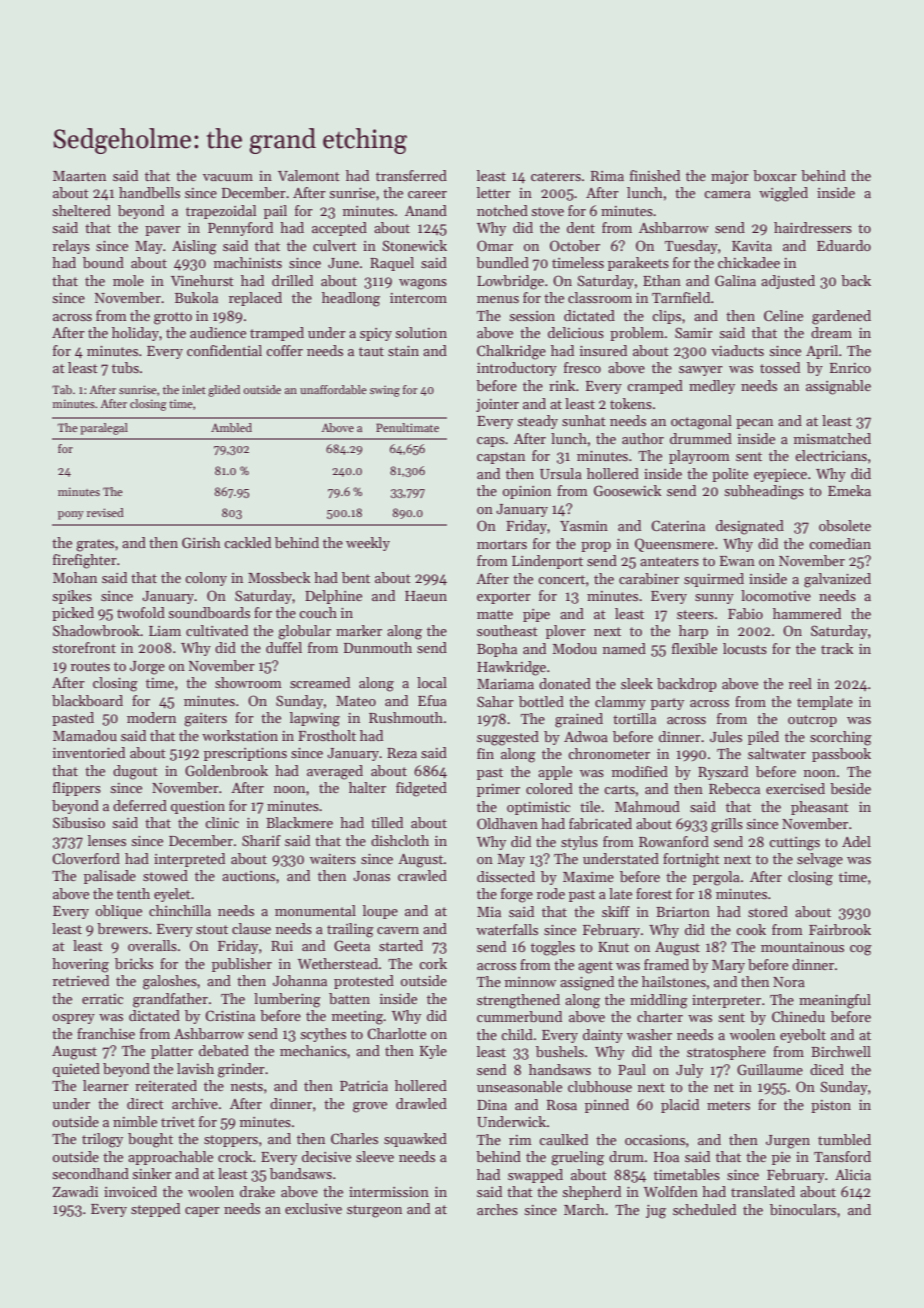 This screenshot has width=924, height=1308. What do you see at coordinates (603, 1036) in the screenshot?
I see `dainty` at bounding box center [603, 1036].
